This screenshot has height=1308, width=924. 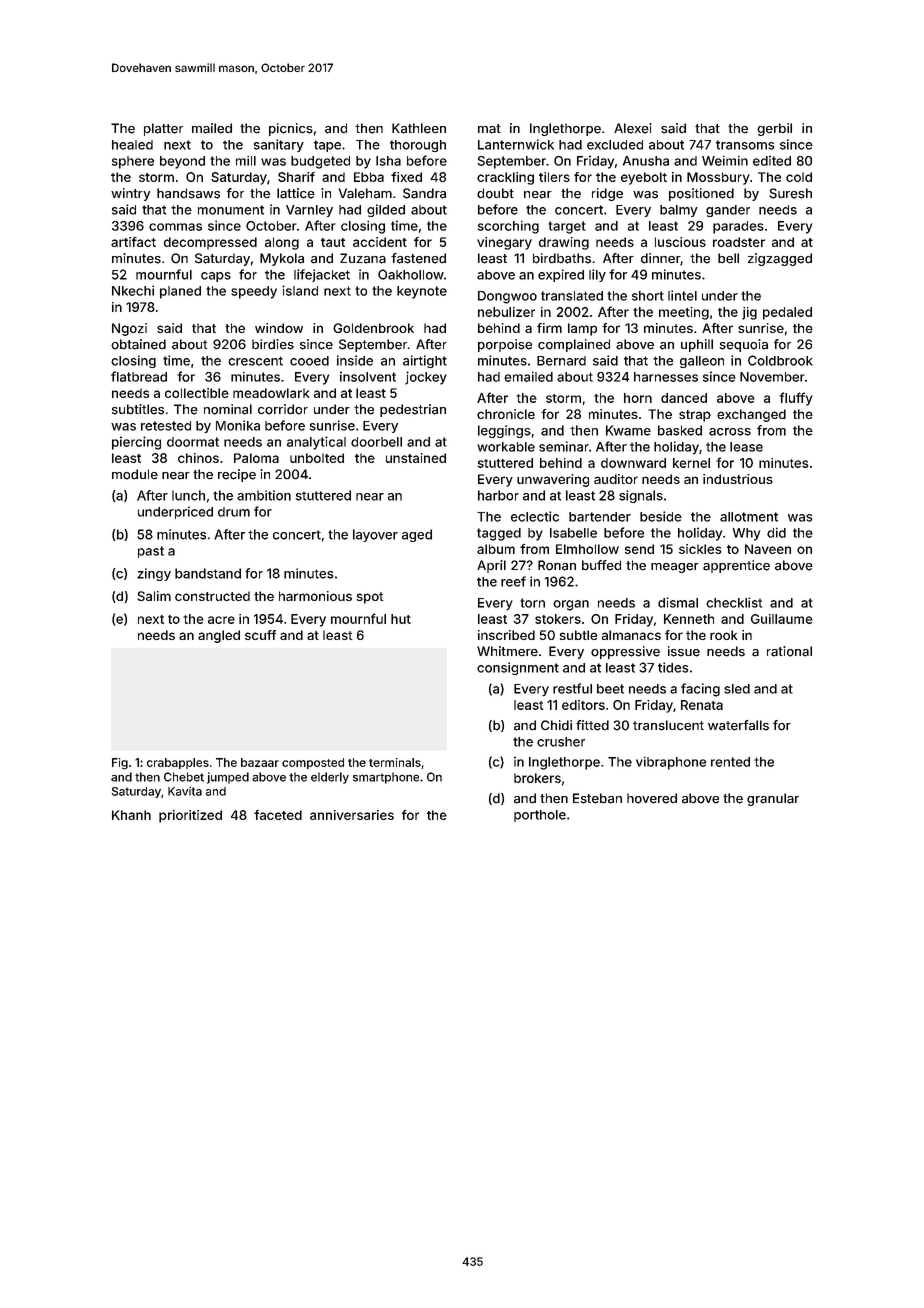 I want to click on Ngozi, so click(x=129, y=329).
